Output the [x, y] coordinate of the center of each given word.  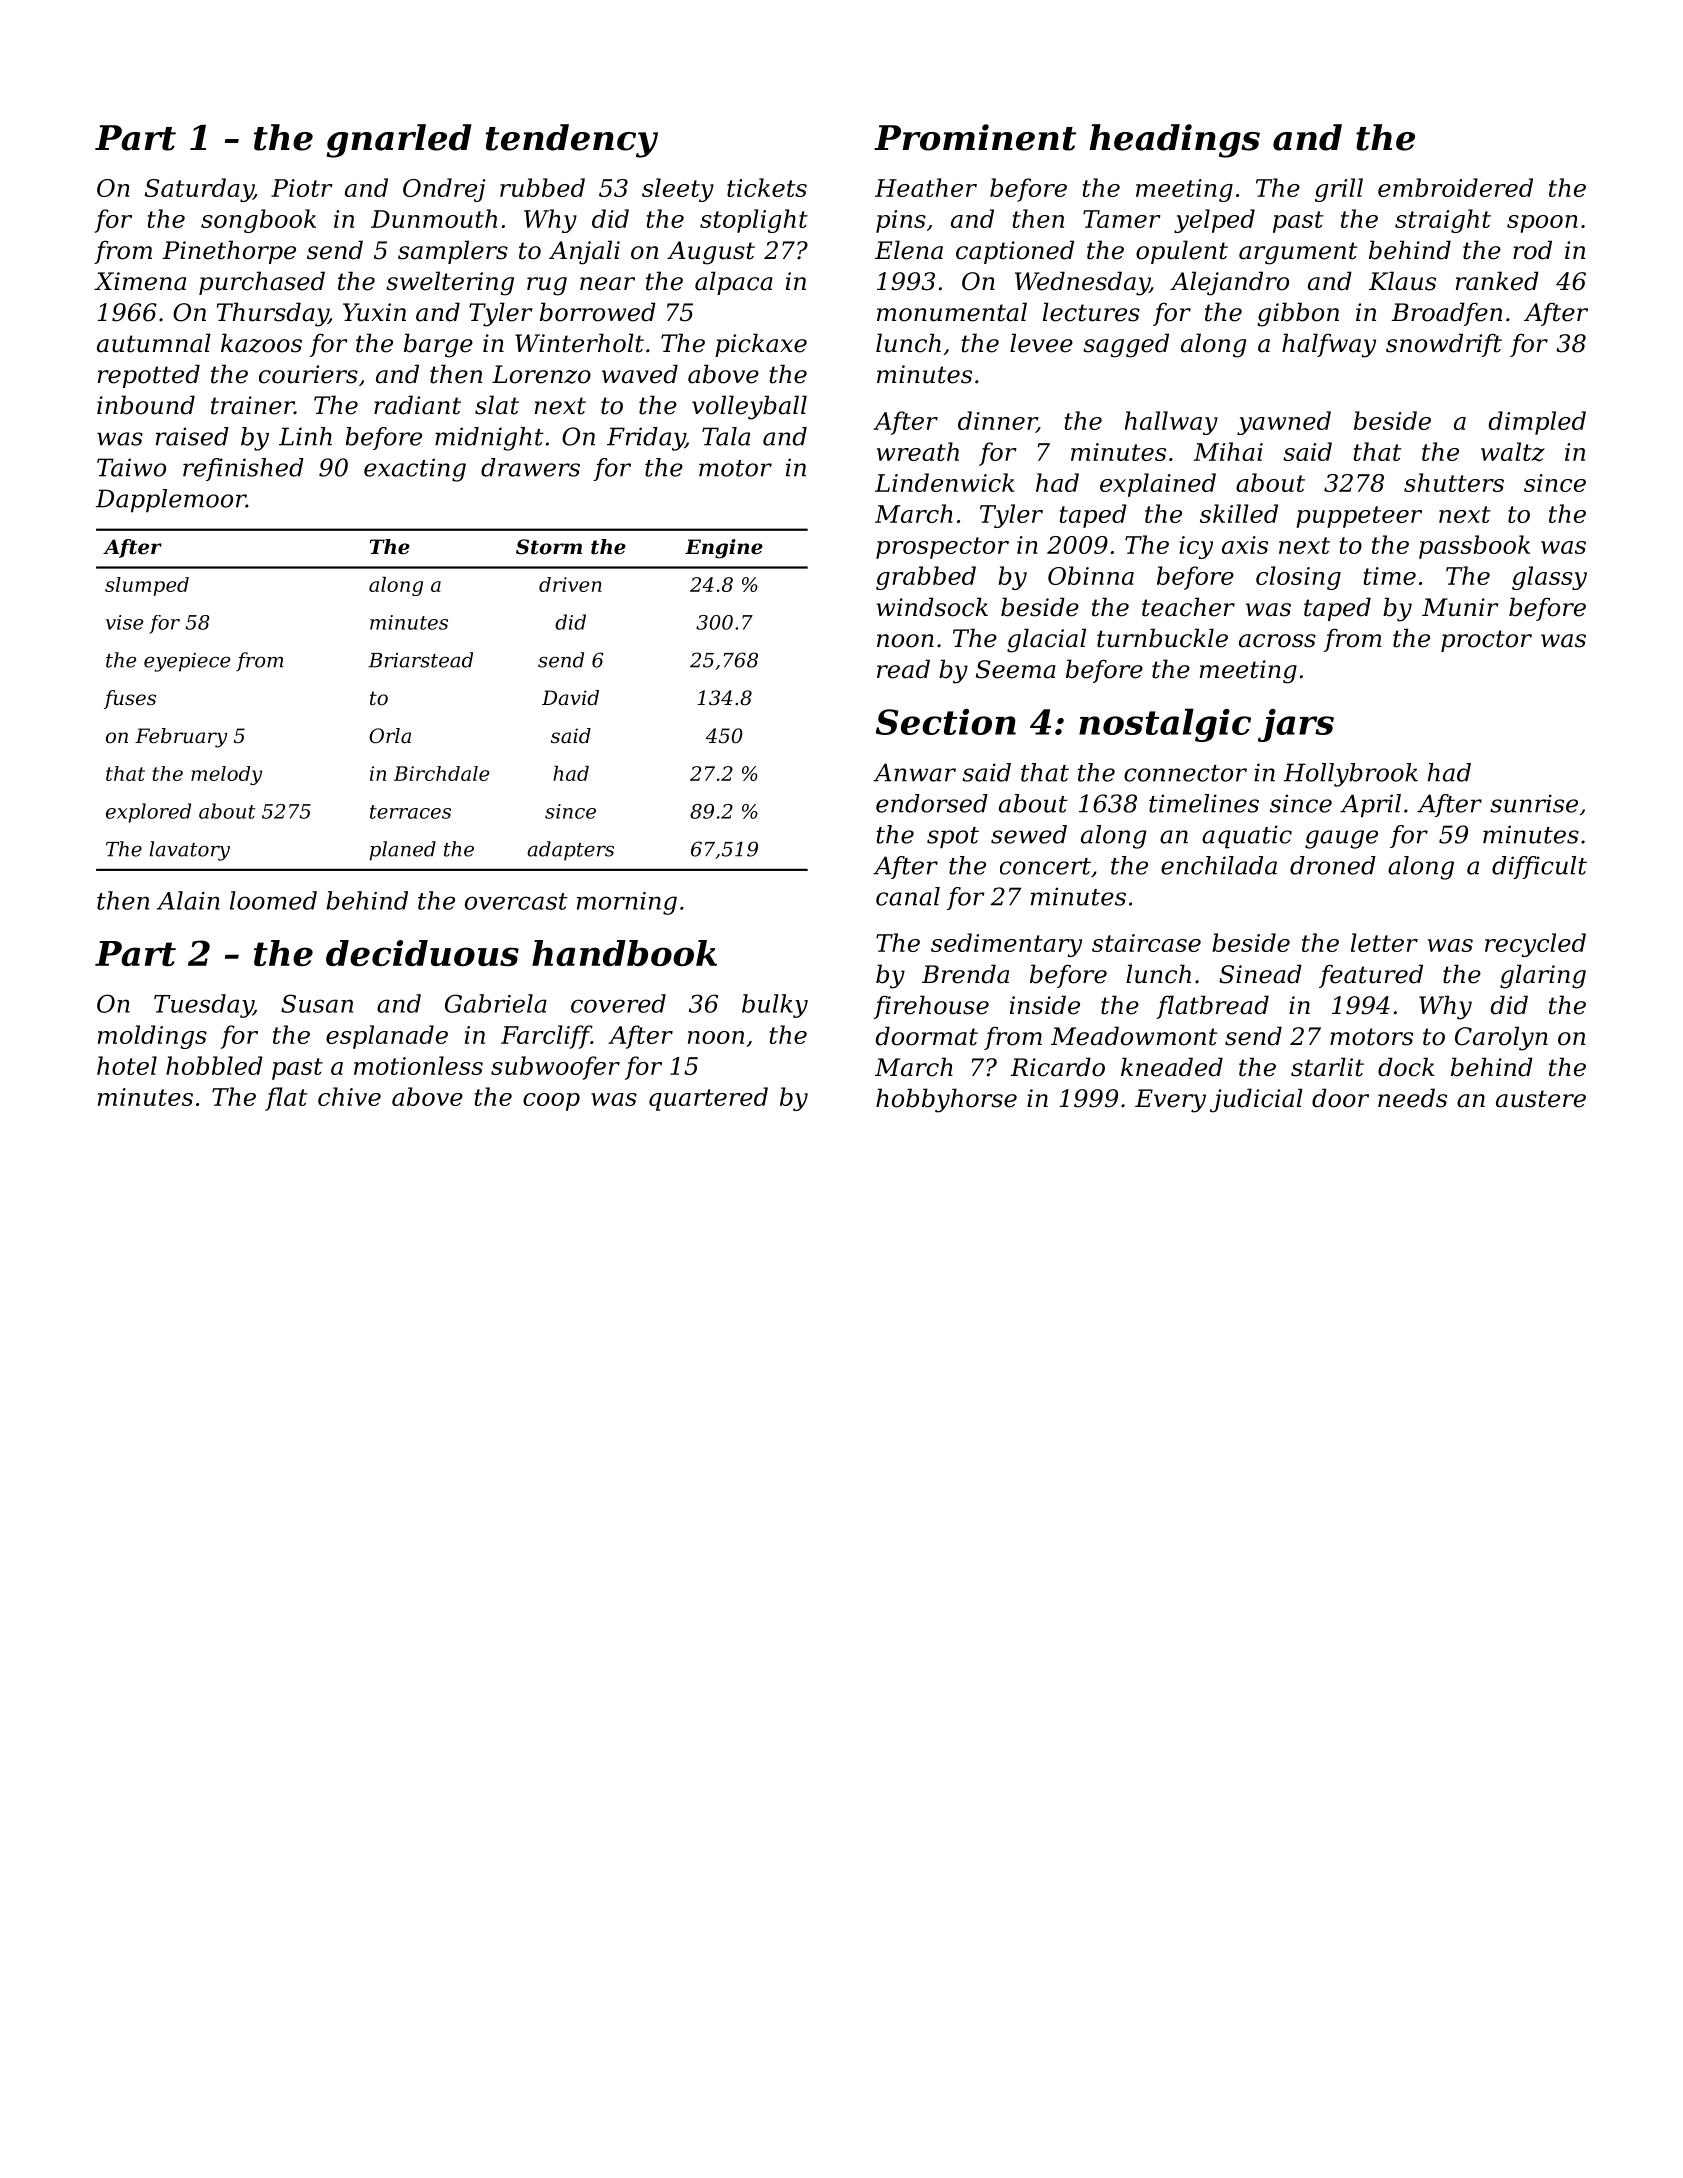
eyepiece [187, 662]
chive [349, 1096]
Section [946, 722]
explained [1158, 485]
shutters [1454, 482]
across [1277, 641]
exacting [415, 470]
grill [1339, 190]
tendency [572, 141]
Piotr [302, 188]
